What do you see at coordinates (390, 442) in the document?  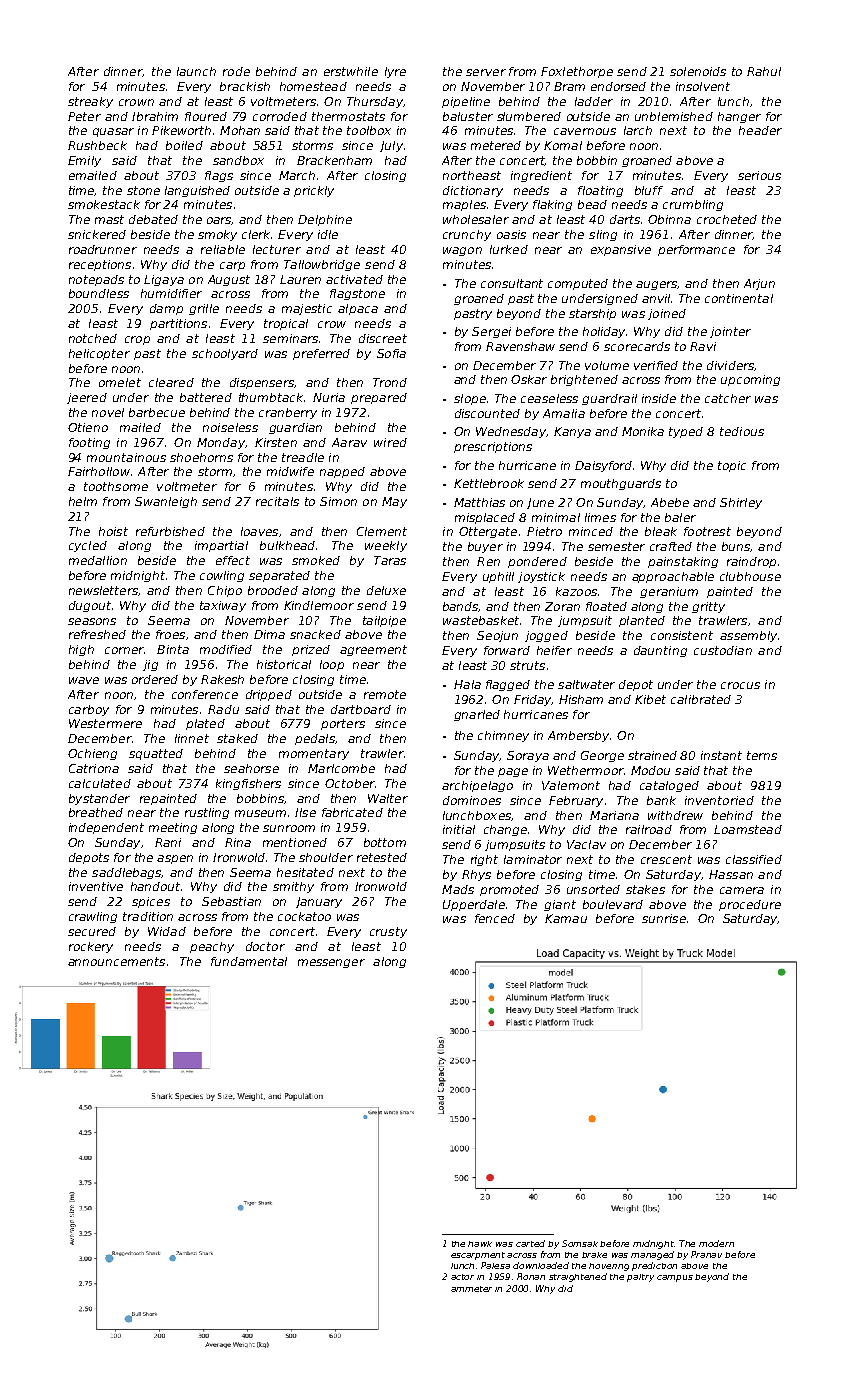 I see `wired` at bounding box center [390, 442].
